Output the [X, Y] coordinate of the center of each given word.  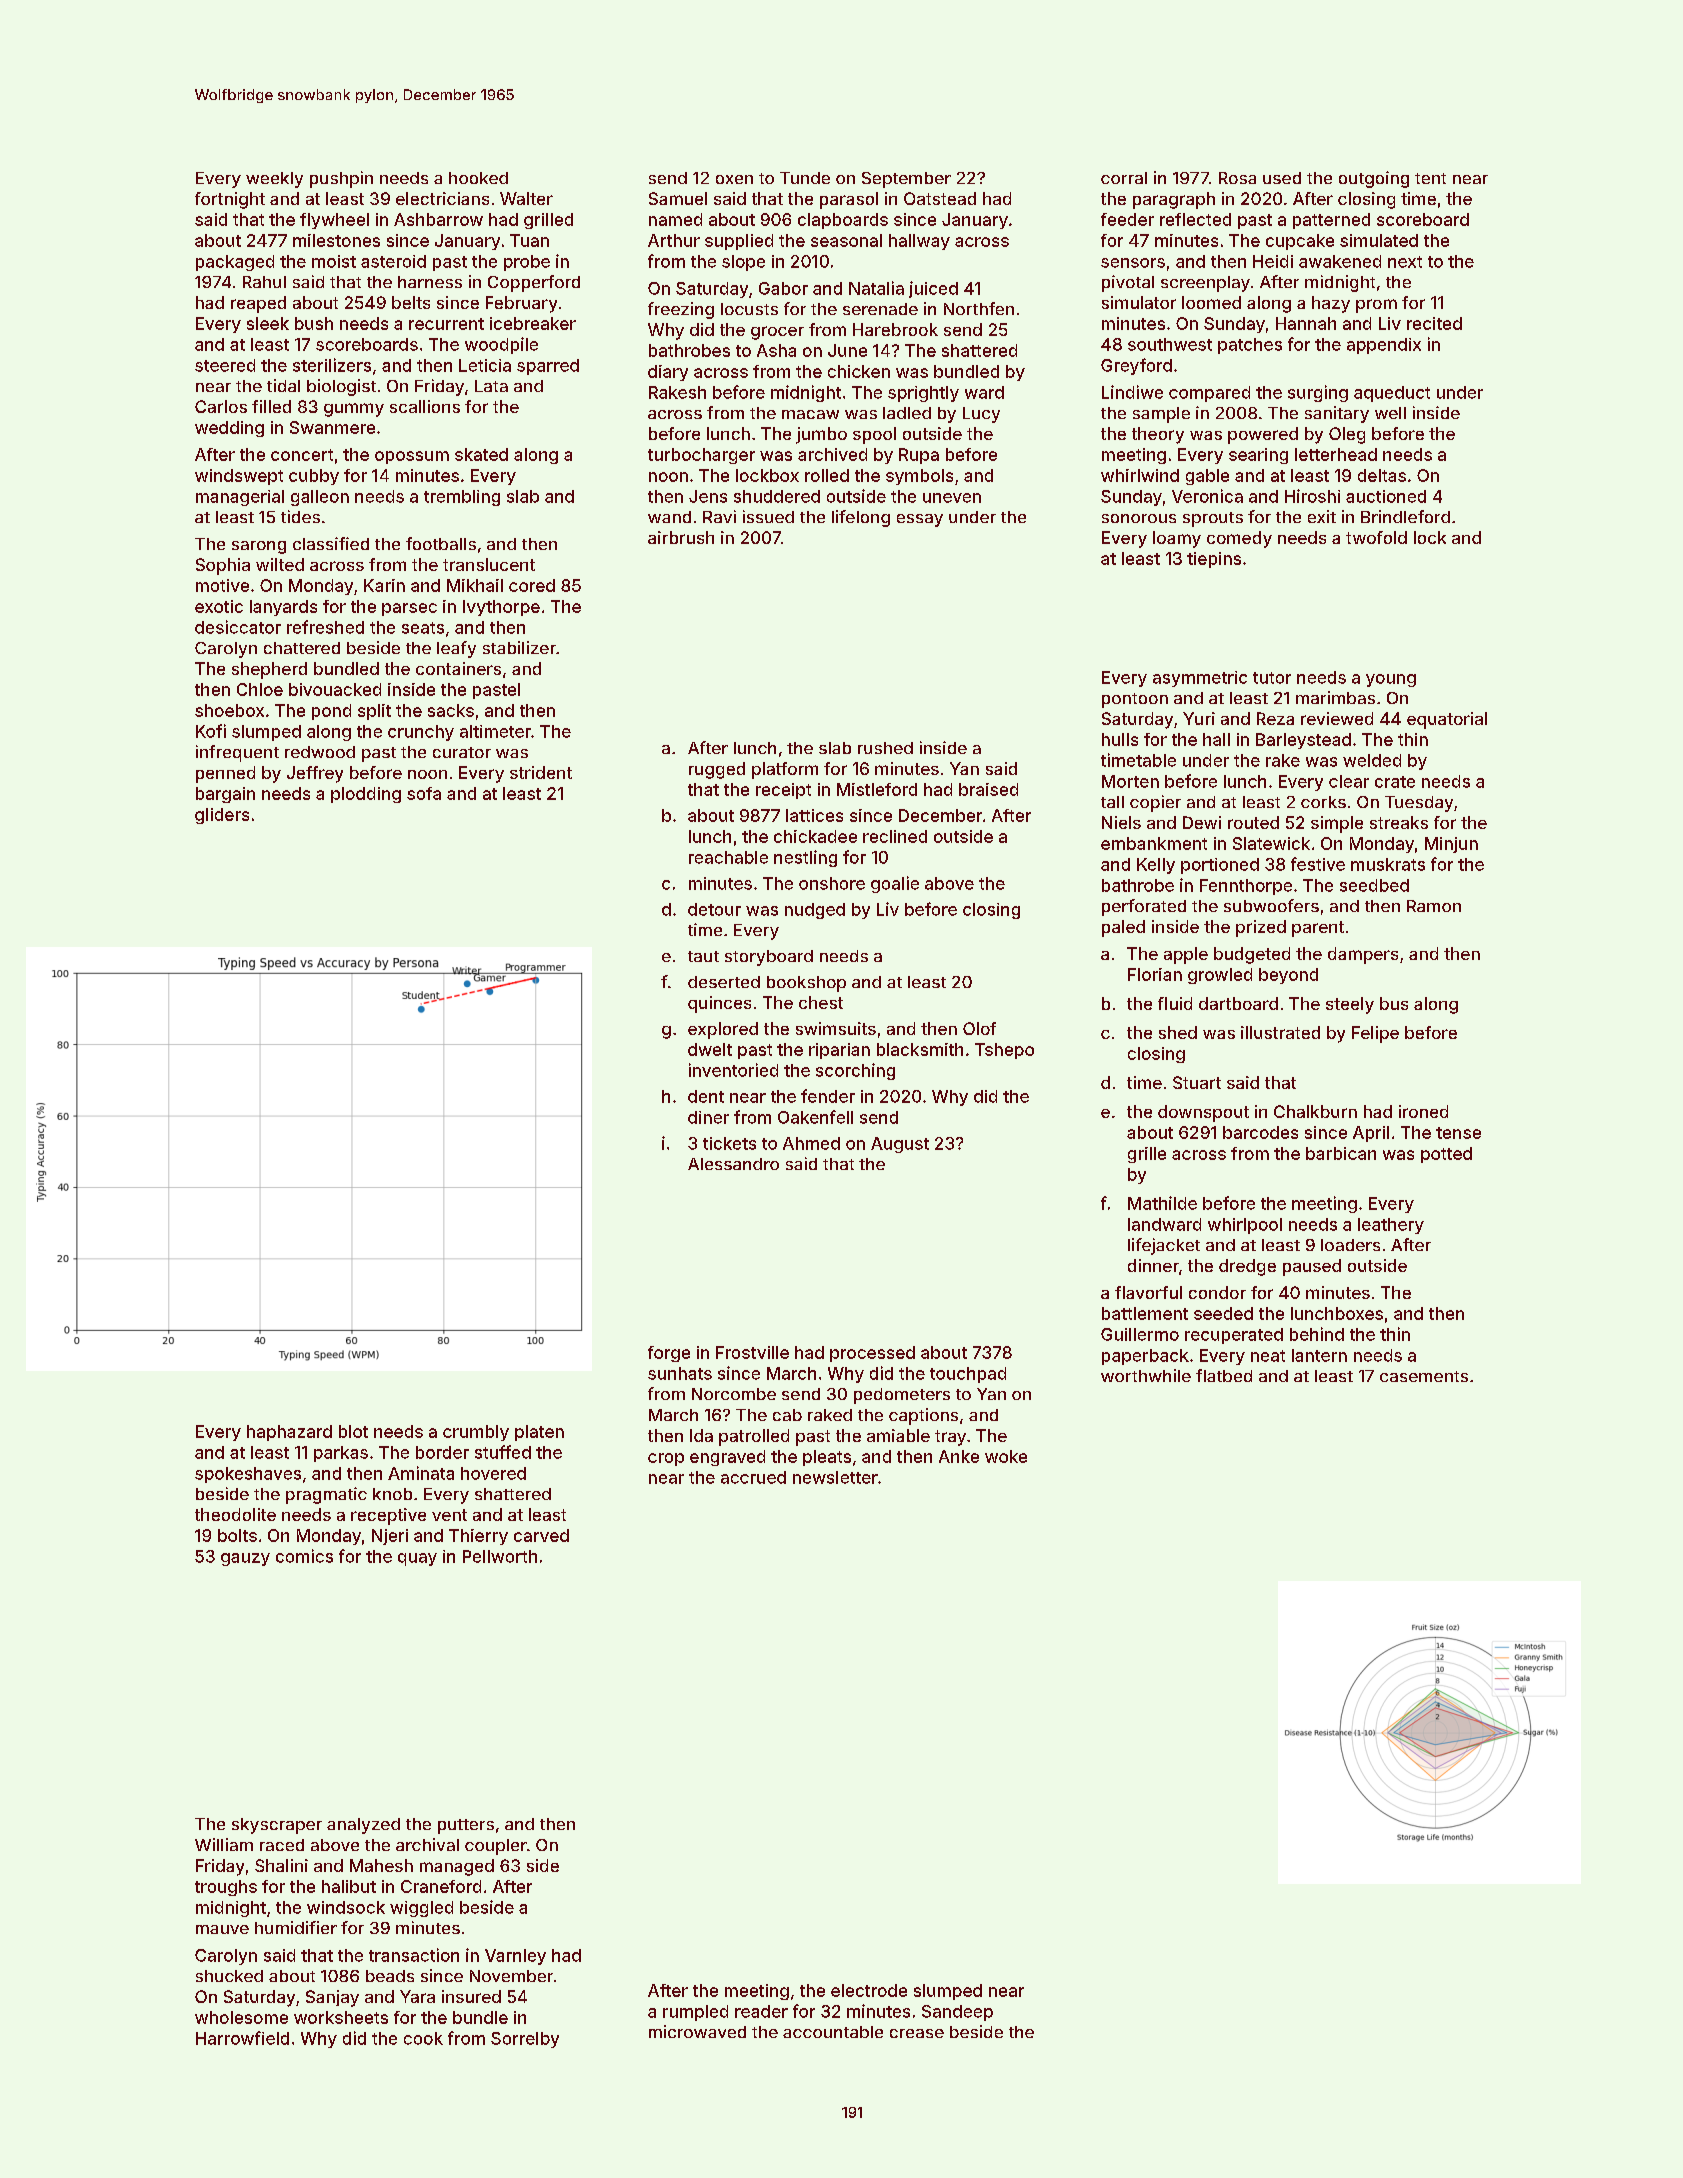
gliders [222, 816]
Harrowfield [242, 2038]
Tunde [805, 178]
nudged [815, 911]
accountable [833, 2032]
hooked [478, 178]
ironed [1423, 1111]
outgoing [1374, 179]
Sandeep [957, 2013]
